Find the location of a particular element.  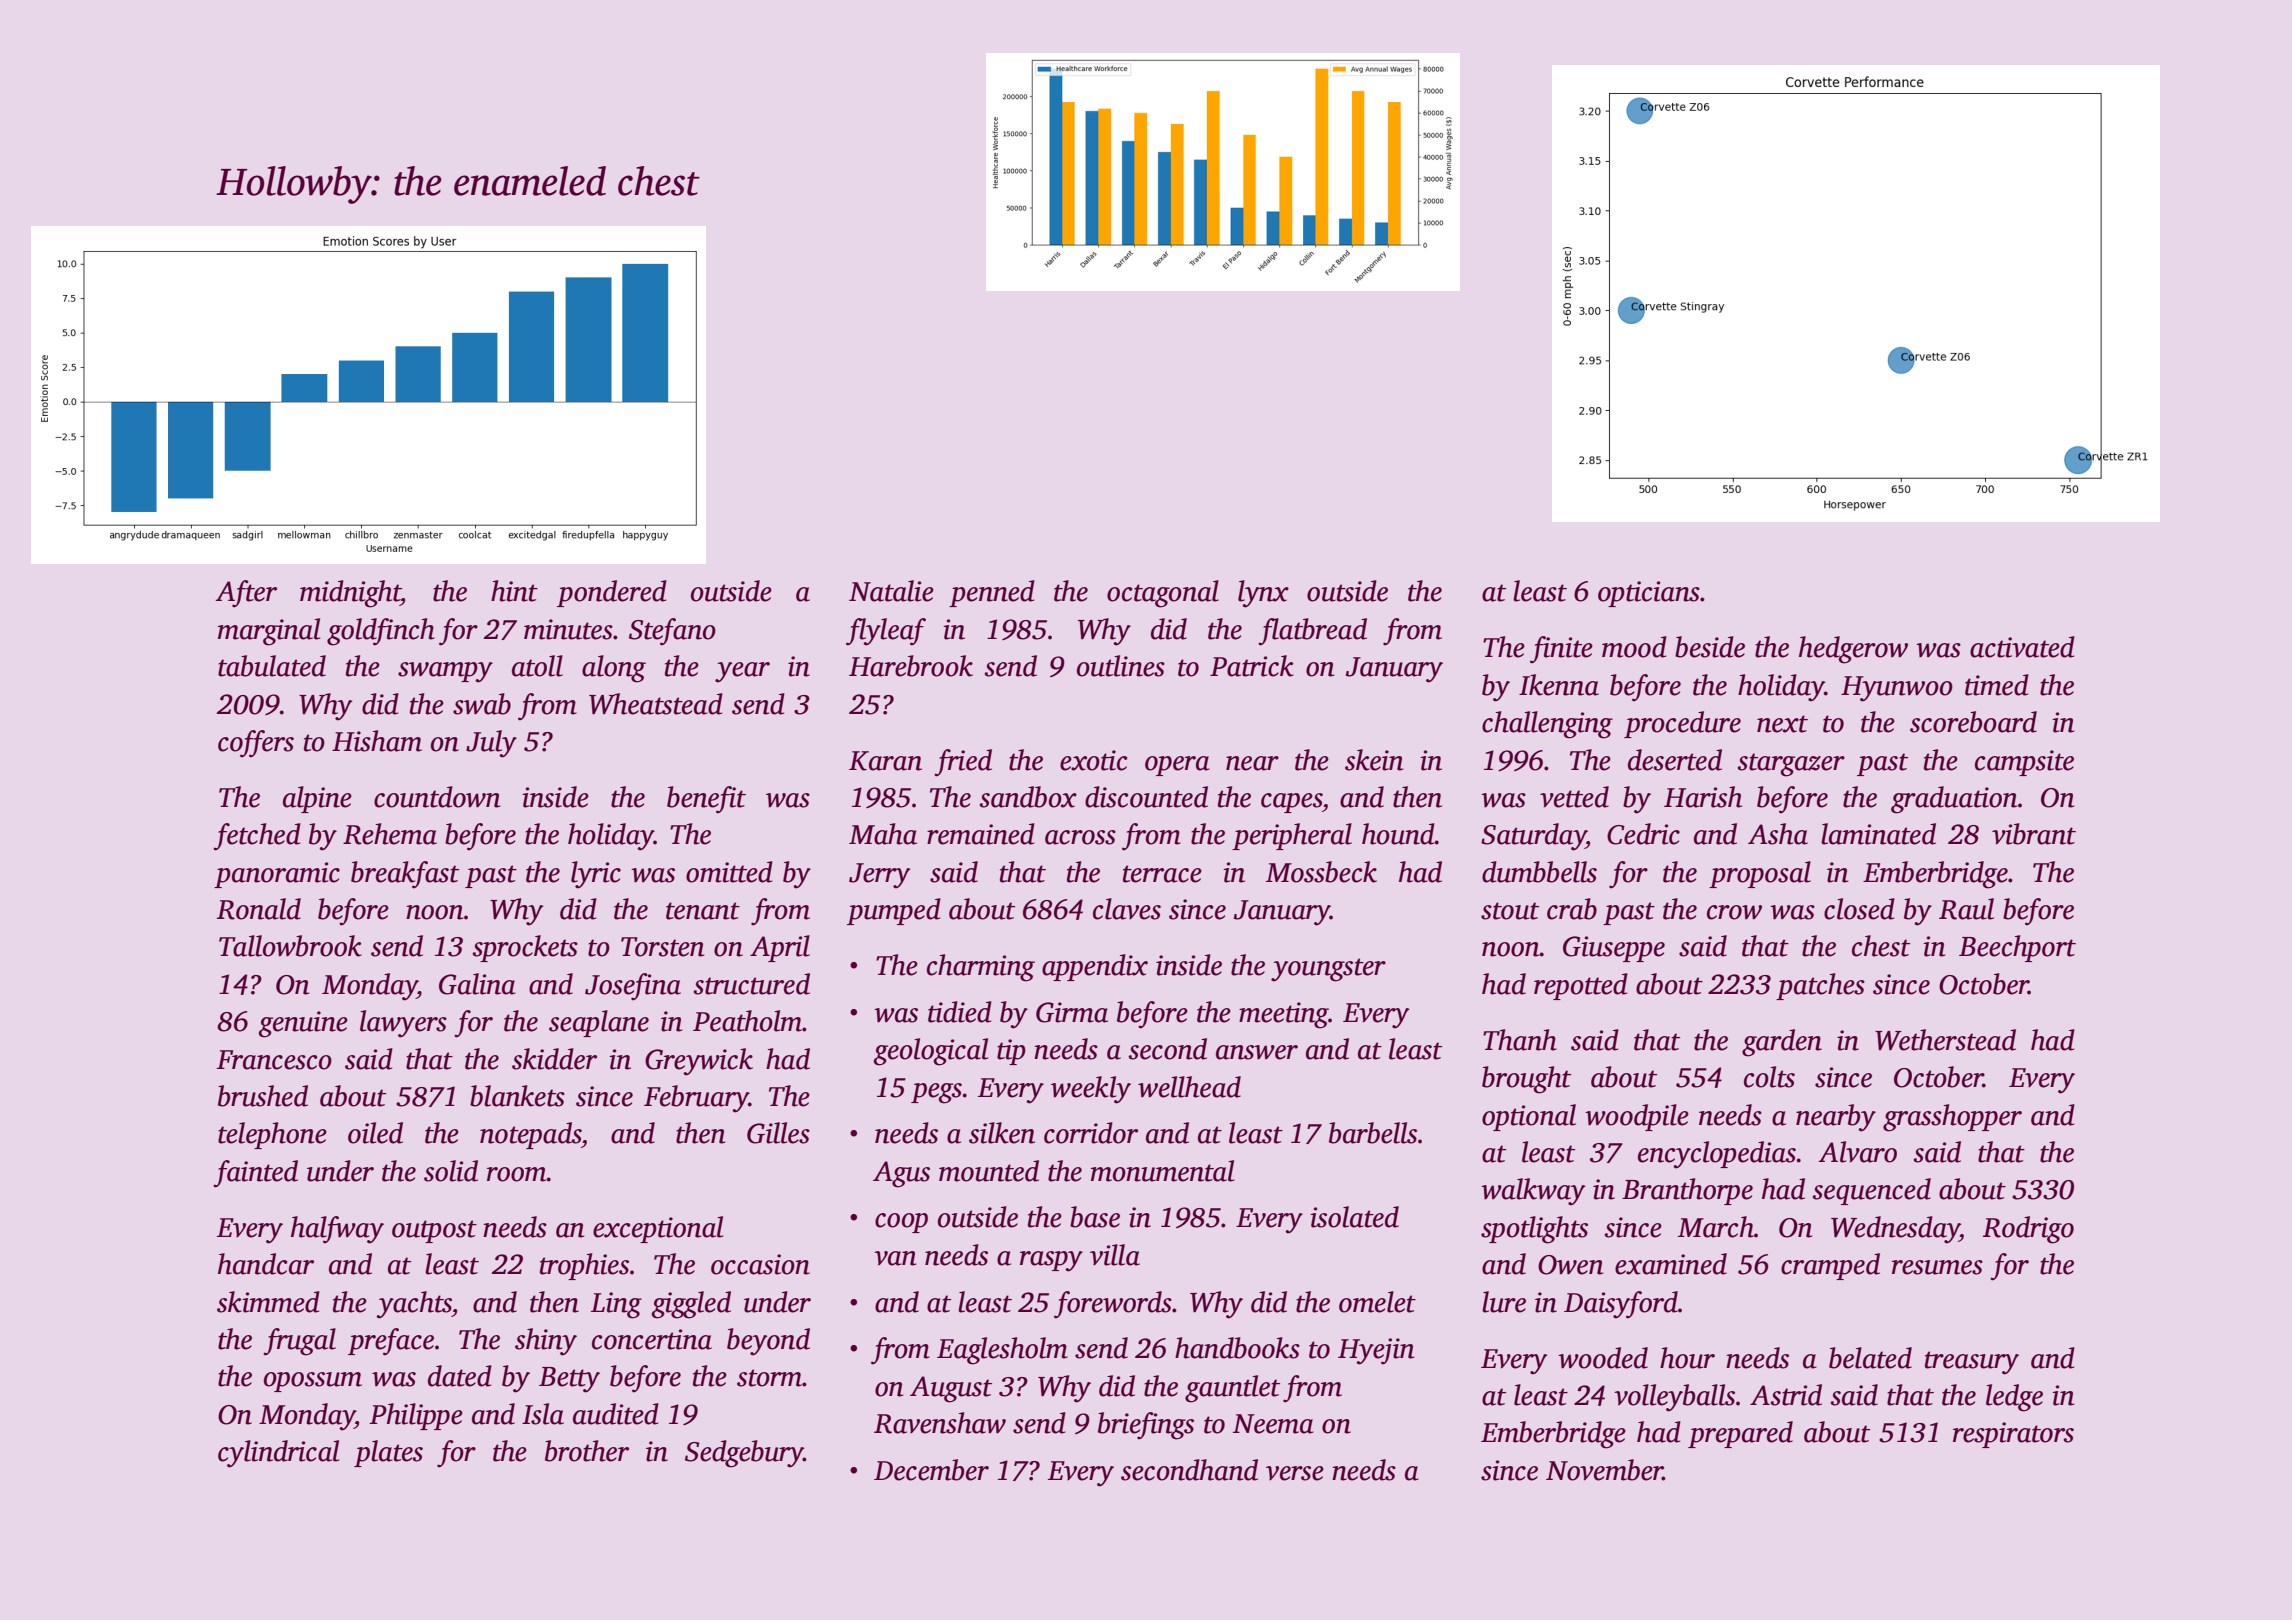

oiled is located at coordinates (375, 1133).
